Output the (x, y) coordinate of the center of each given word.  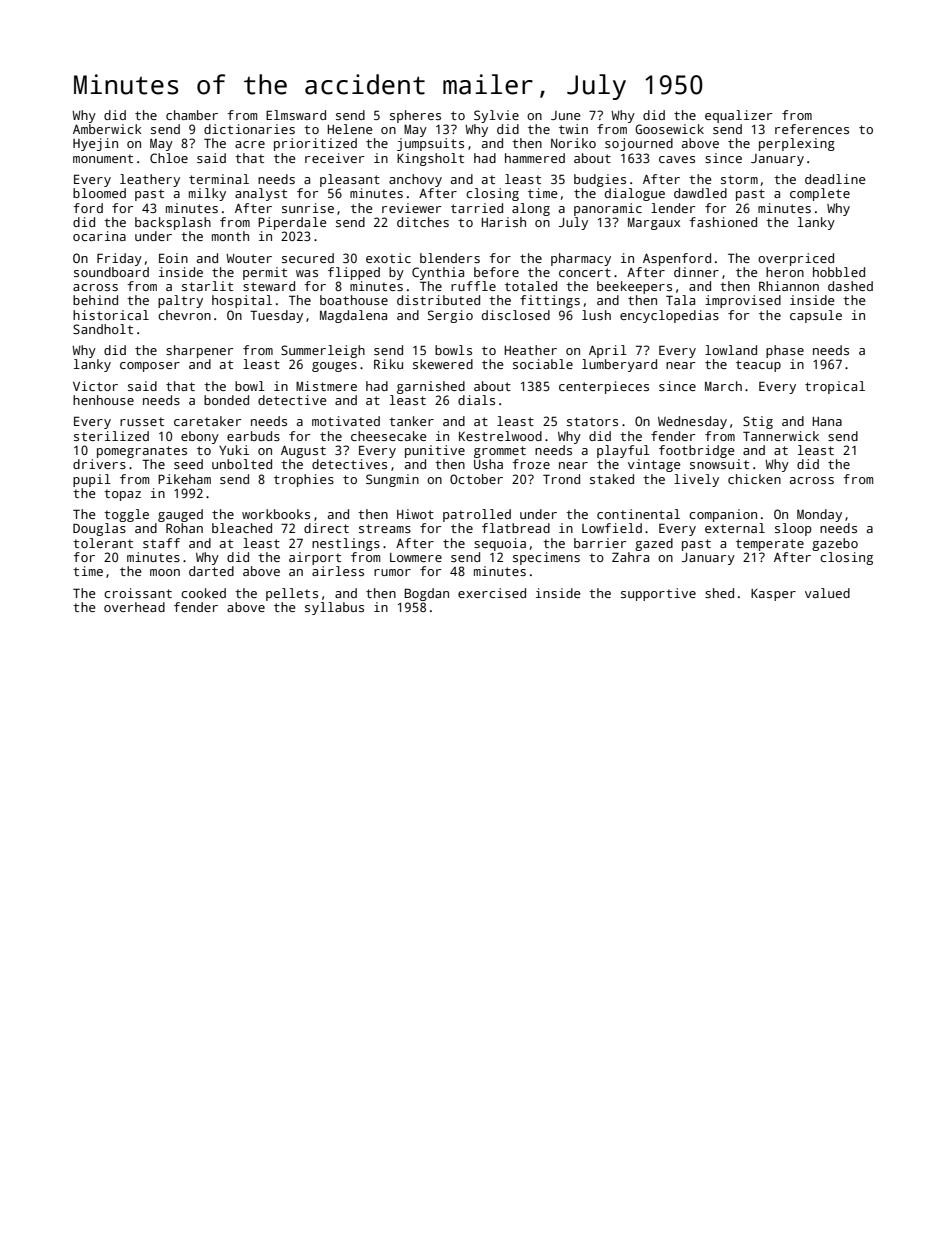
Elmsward (296, 115)
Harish (504, 222)
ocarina (99, 236)
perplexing (797, 144)
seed (188, 464)
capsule (816, 316)
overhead (134, 607)
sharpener (199, 351)
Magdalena (353, 316)
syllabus (334, 608)
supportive (658, 594)
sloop (793, 529)
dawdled (700, 193)
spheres (415, 116)
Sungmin (392, 480)
